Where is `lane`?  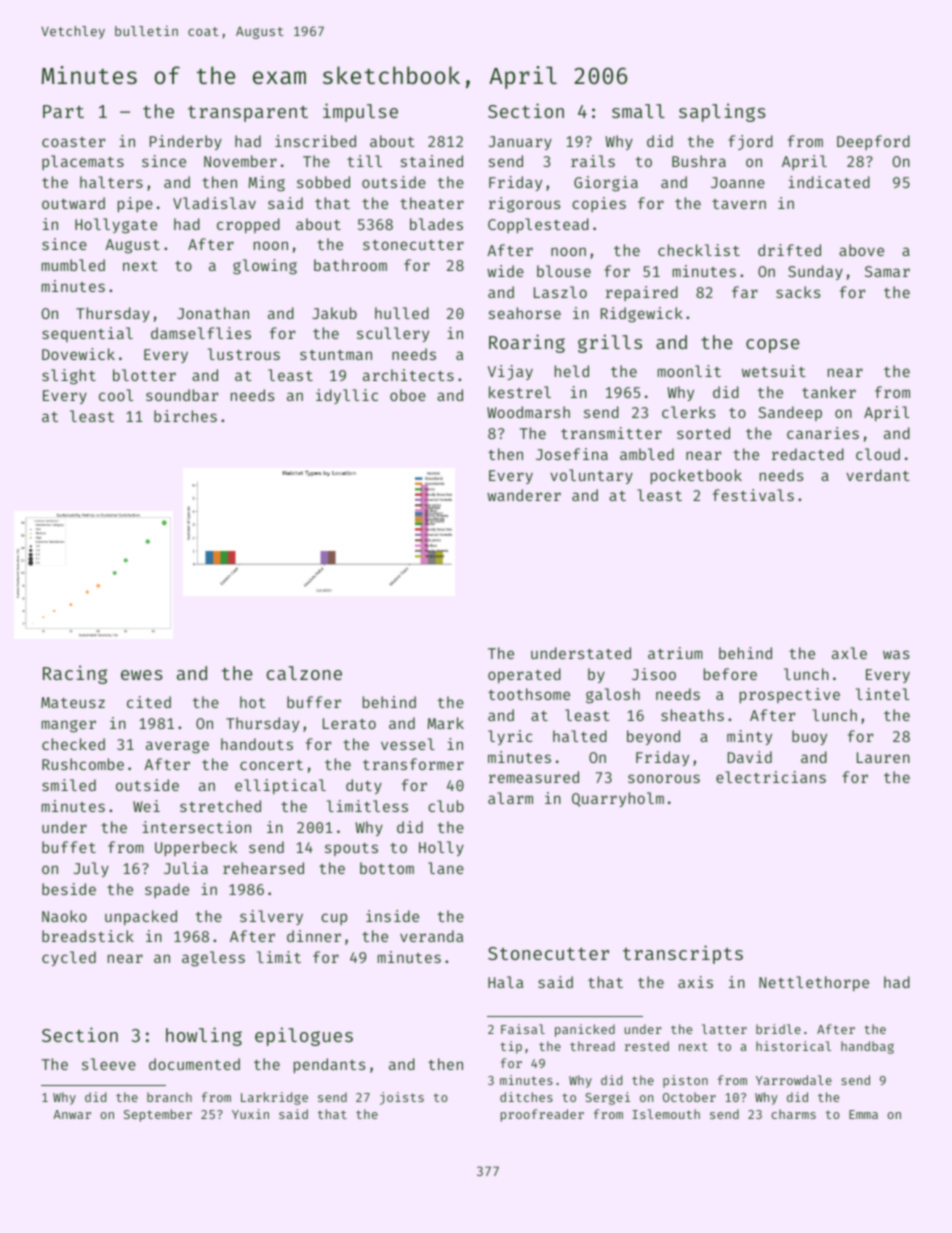
lane is located at coordinates (446, 868).
